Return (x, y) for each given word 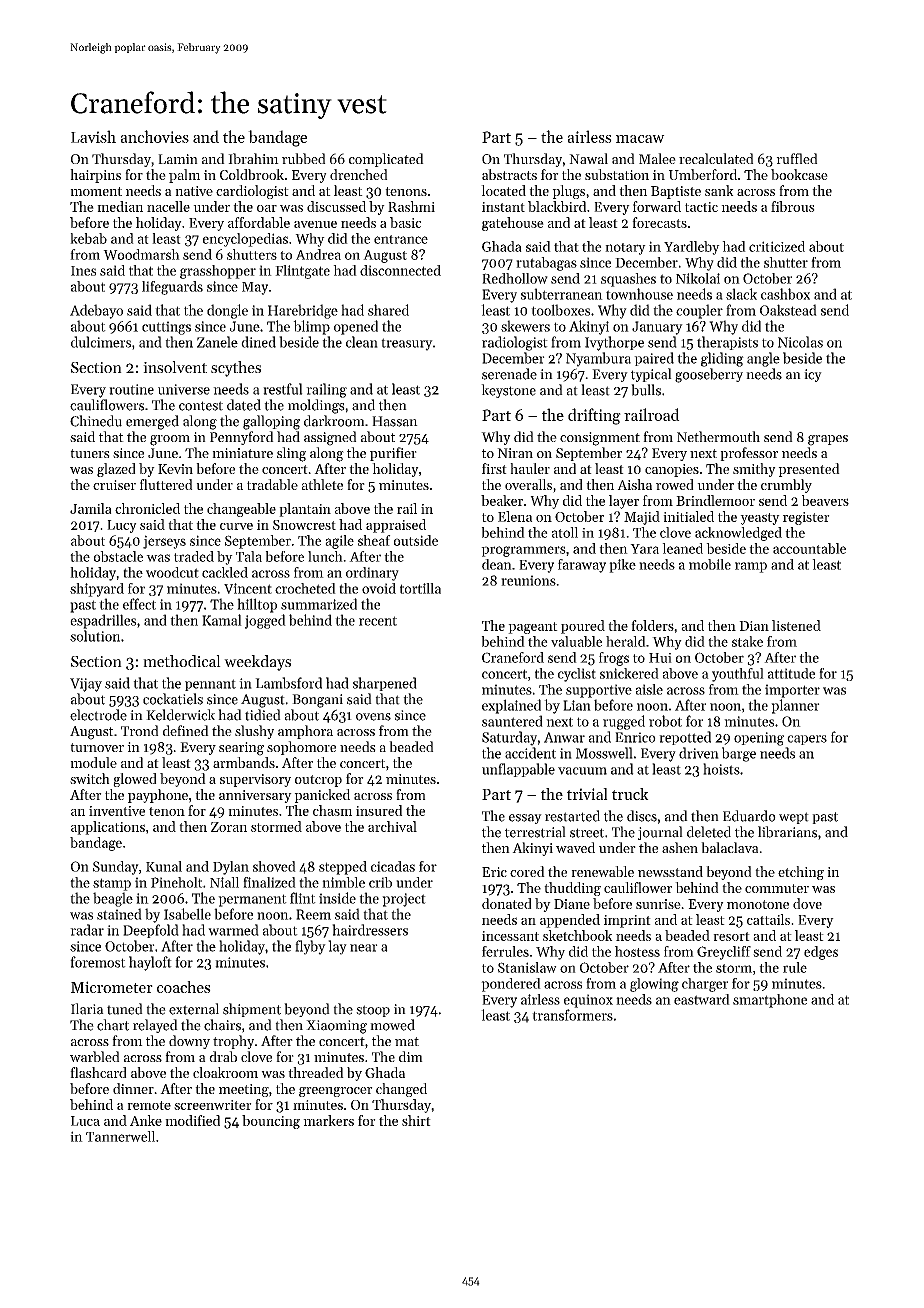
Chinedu (96, 421)
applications (108, 828)
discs (642, 816)
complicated (386, 160)
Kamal (222, 620)
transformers (572, 1015)
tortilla (420, 588)
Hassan (395, 421)
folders (652, 625)
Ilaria (87, 1009)
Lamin (178, 159)
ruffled (797, 158)
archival (392, 826)
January (657, 328)
